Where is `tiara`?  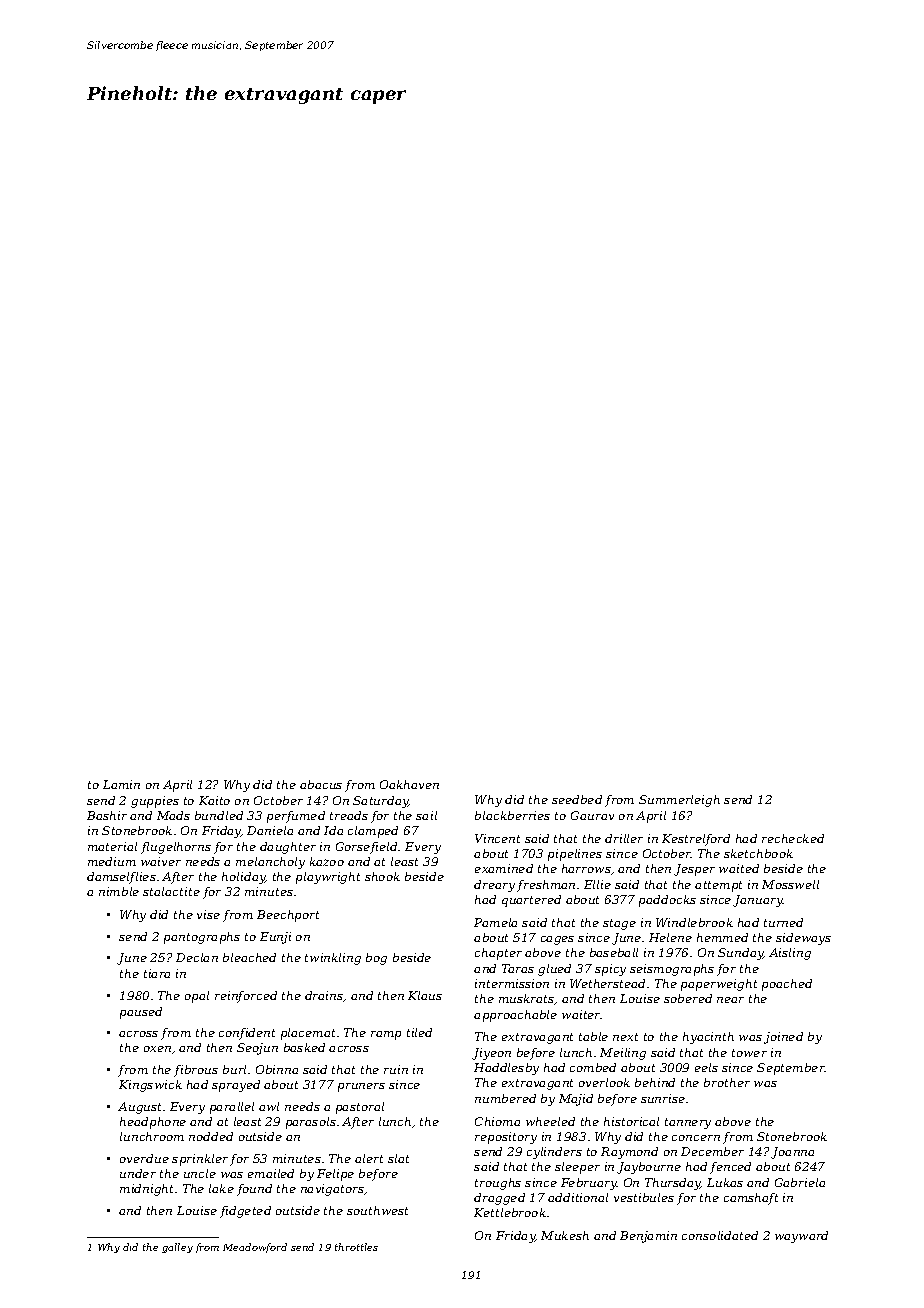 tiara is located at coordinates (157, 973).
